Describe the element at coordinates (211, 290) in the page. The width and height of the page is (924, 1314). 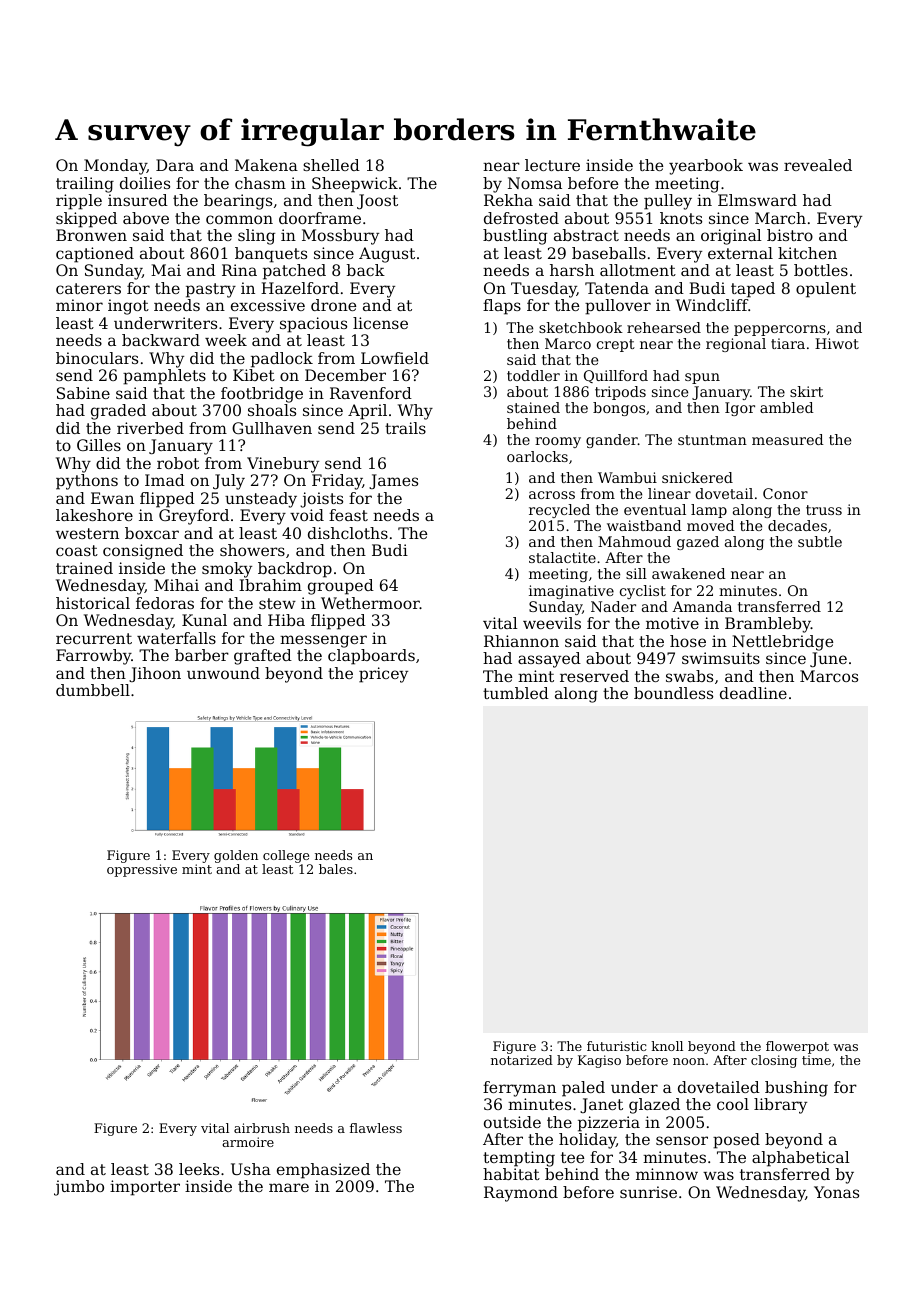
I see `pastry` at that location.
